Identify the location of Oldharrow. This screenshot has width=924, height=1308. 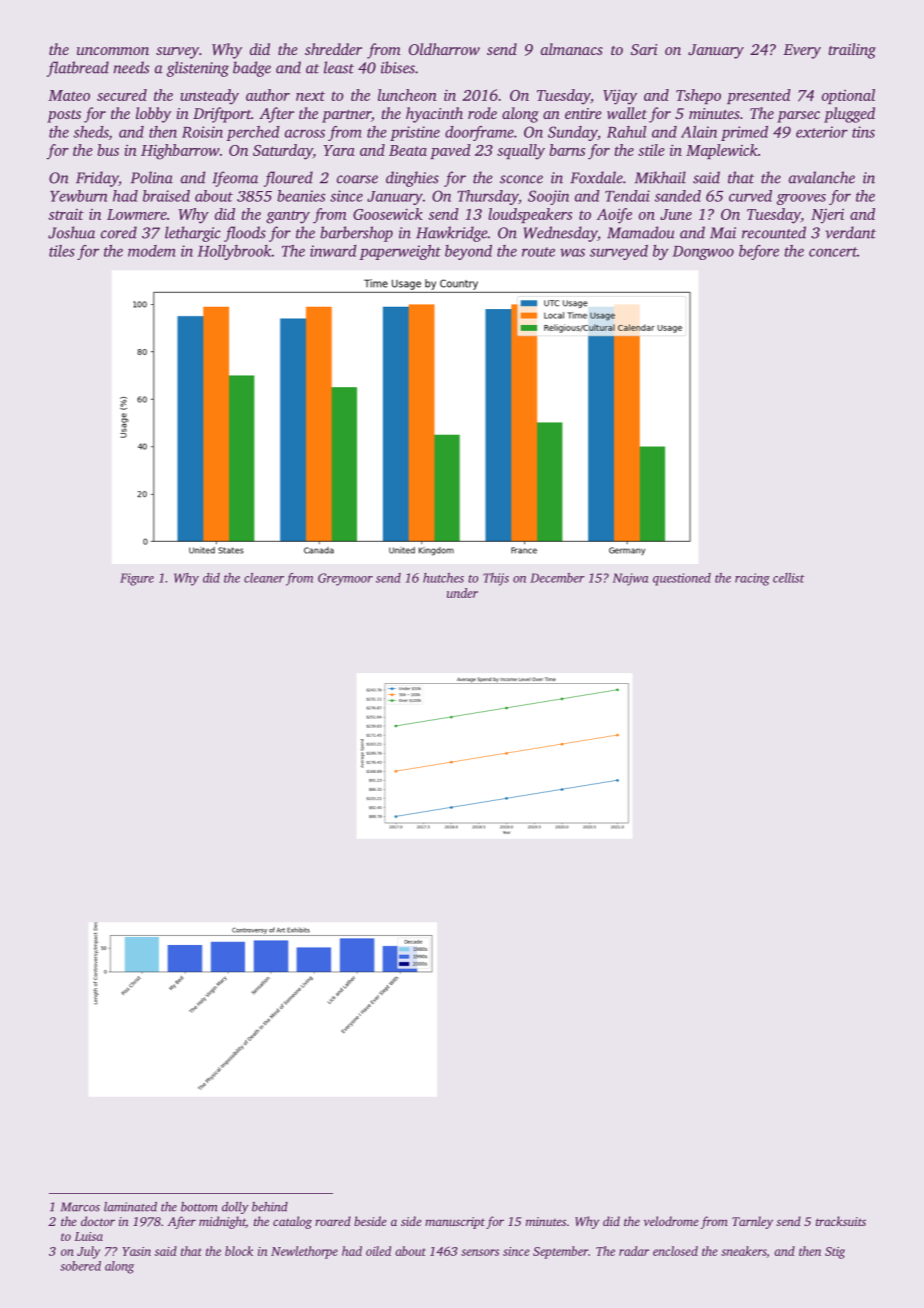
(444, 49).
